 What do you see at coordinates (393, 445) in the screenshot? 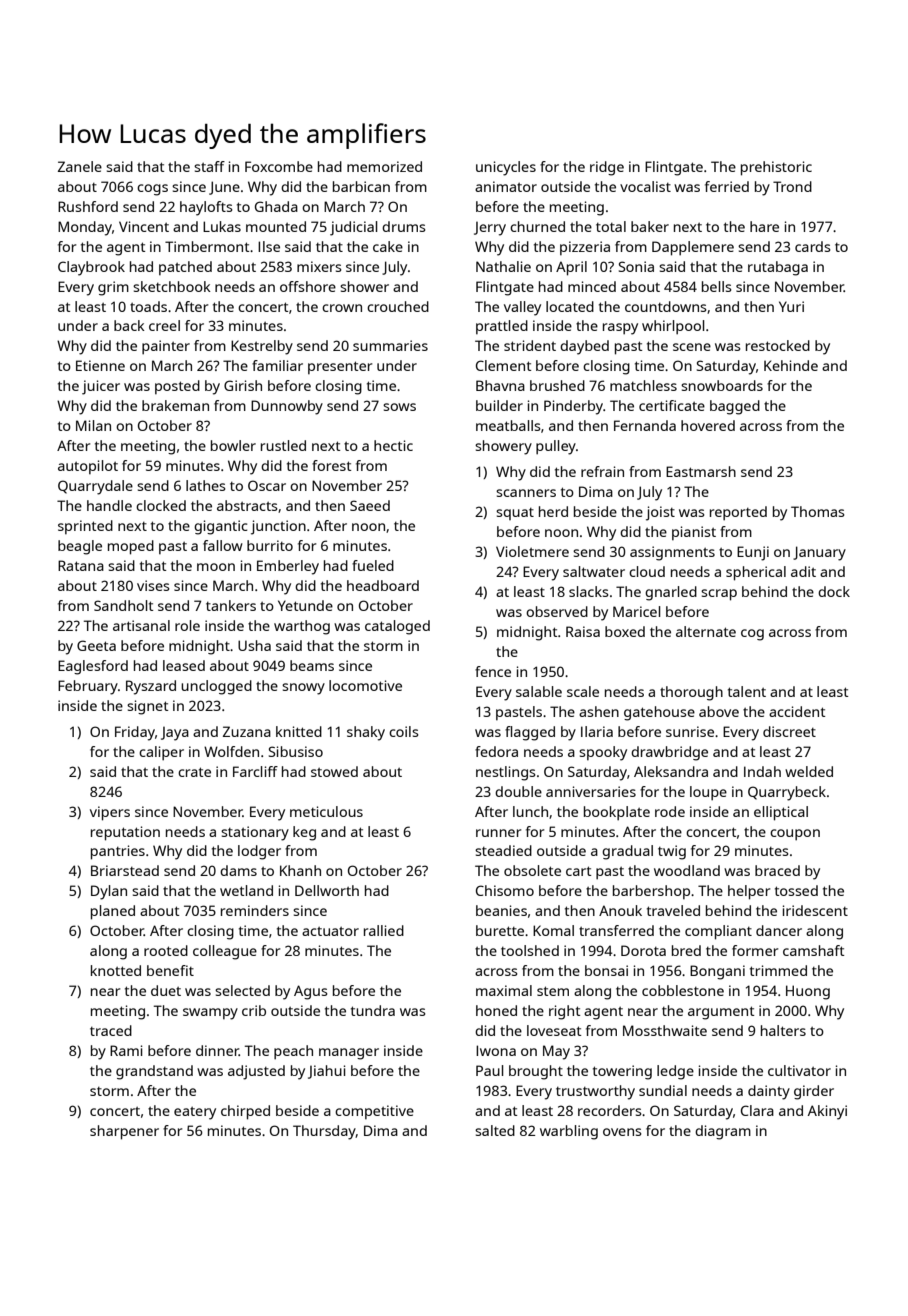
I see `hectic` at bounding box center [393, 445].
